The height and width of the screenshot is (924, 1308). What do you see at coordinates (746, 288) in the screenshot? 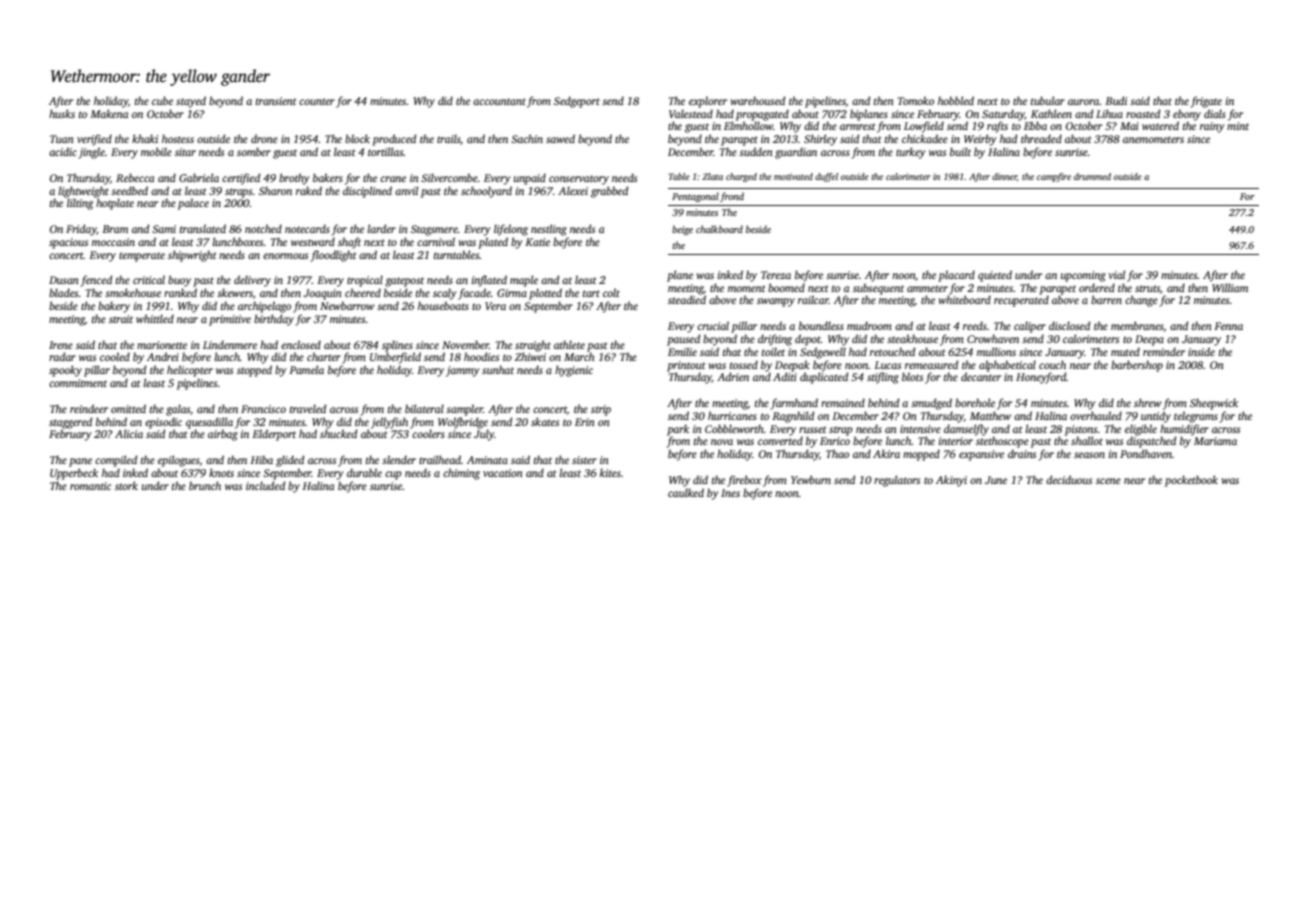
I see `moment` at bounding box center [746, 288].
